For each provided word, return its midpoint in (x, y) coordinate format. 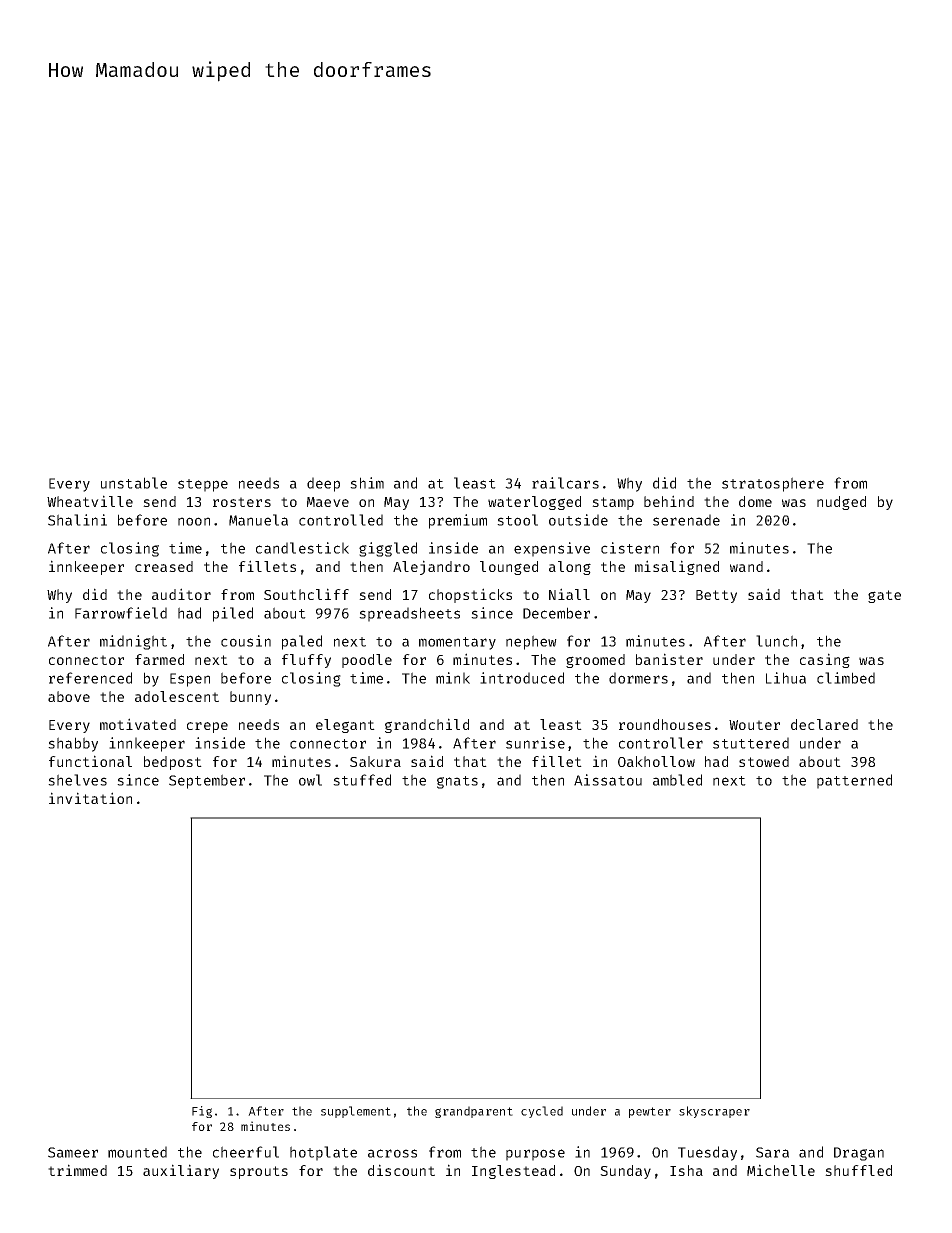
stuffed (362, 780)
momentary (457, 643)
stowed (764, 761)
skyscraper (714, 1112)
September (207, 781)
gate (884, 596)
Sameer (73, 1152)
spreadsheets (409, 614)
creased (164, 566)
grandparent (474, 1112)
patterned (854, 781)
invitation (90, 798)
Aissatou (608, 780)
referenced (90, 678)
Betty (716, 596)
